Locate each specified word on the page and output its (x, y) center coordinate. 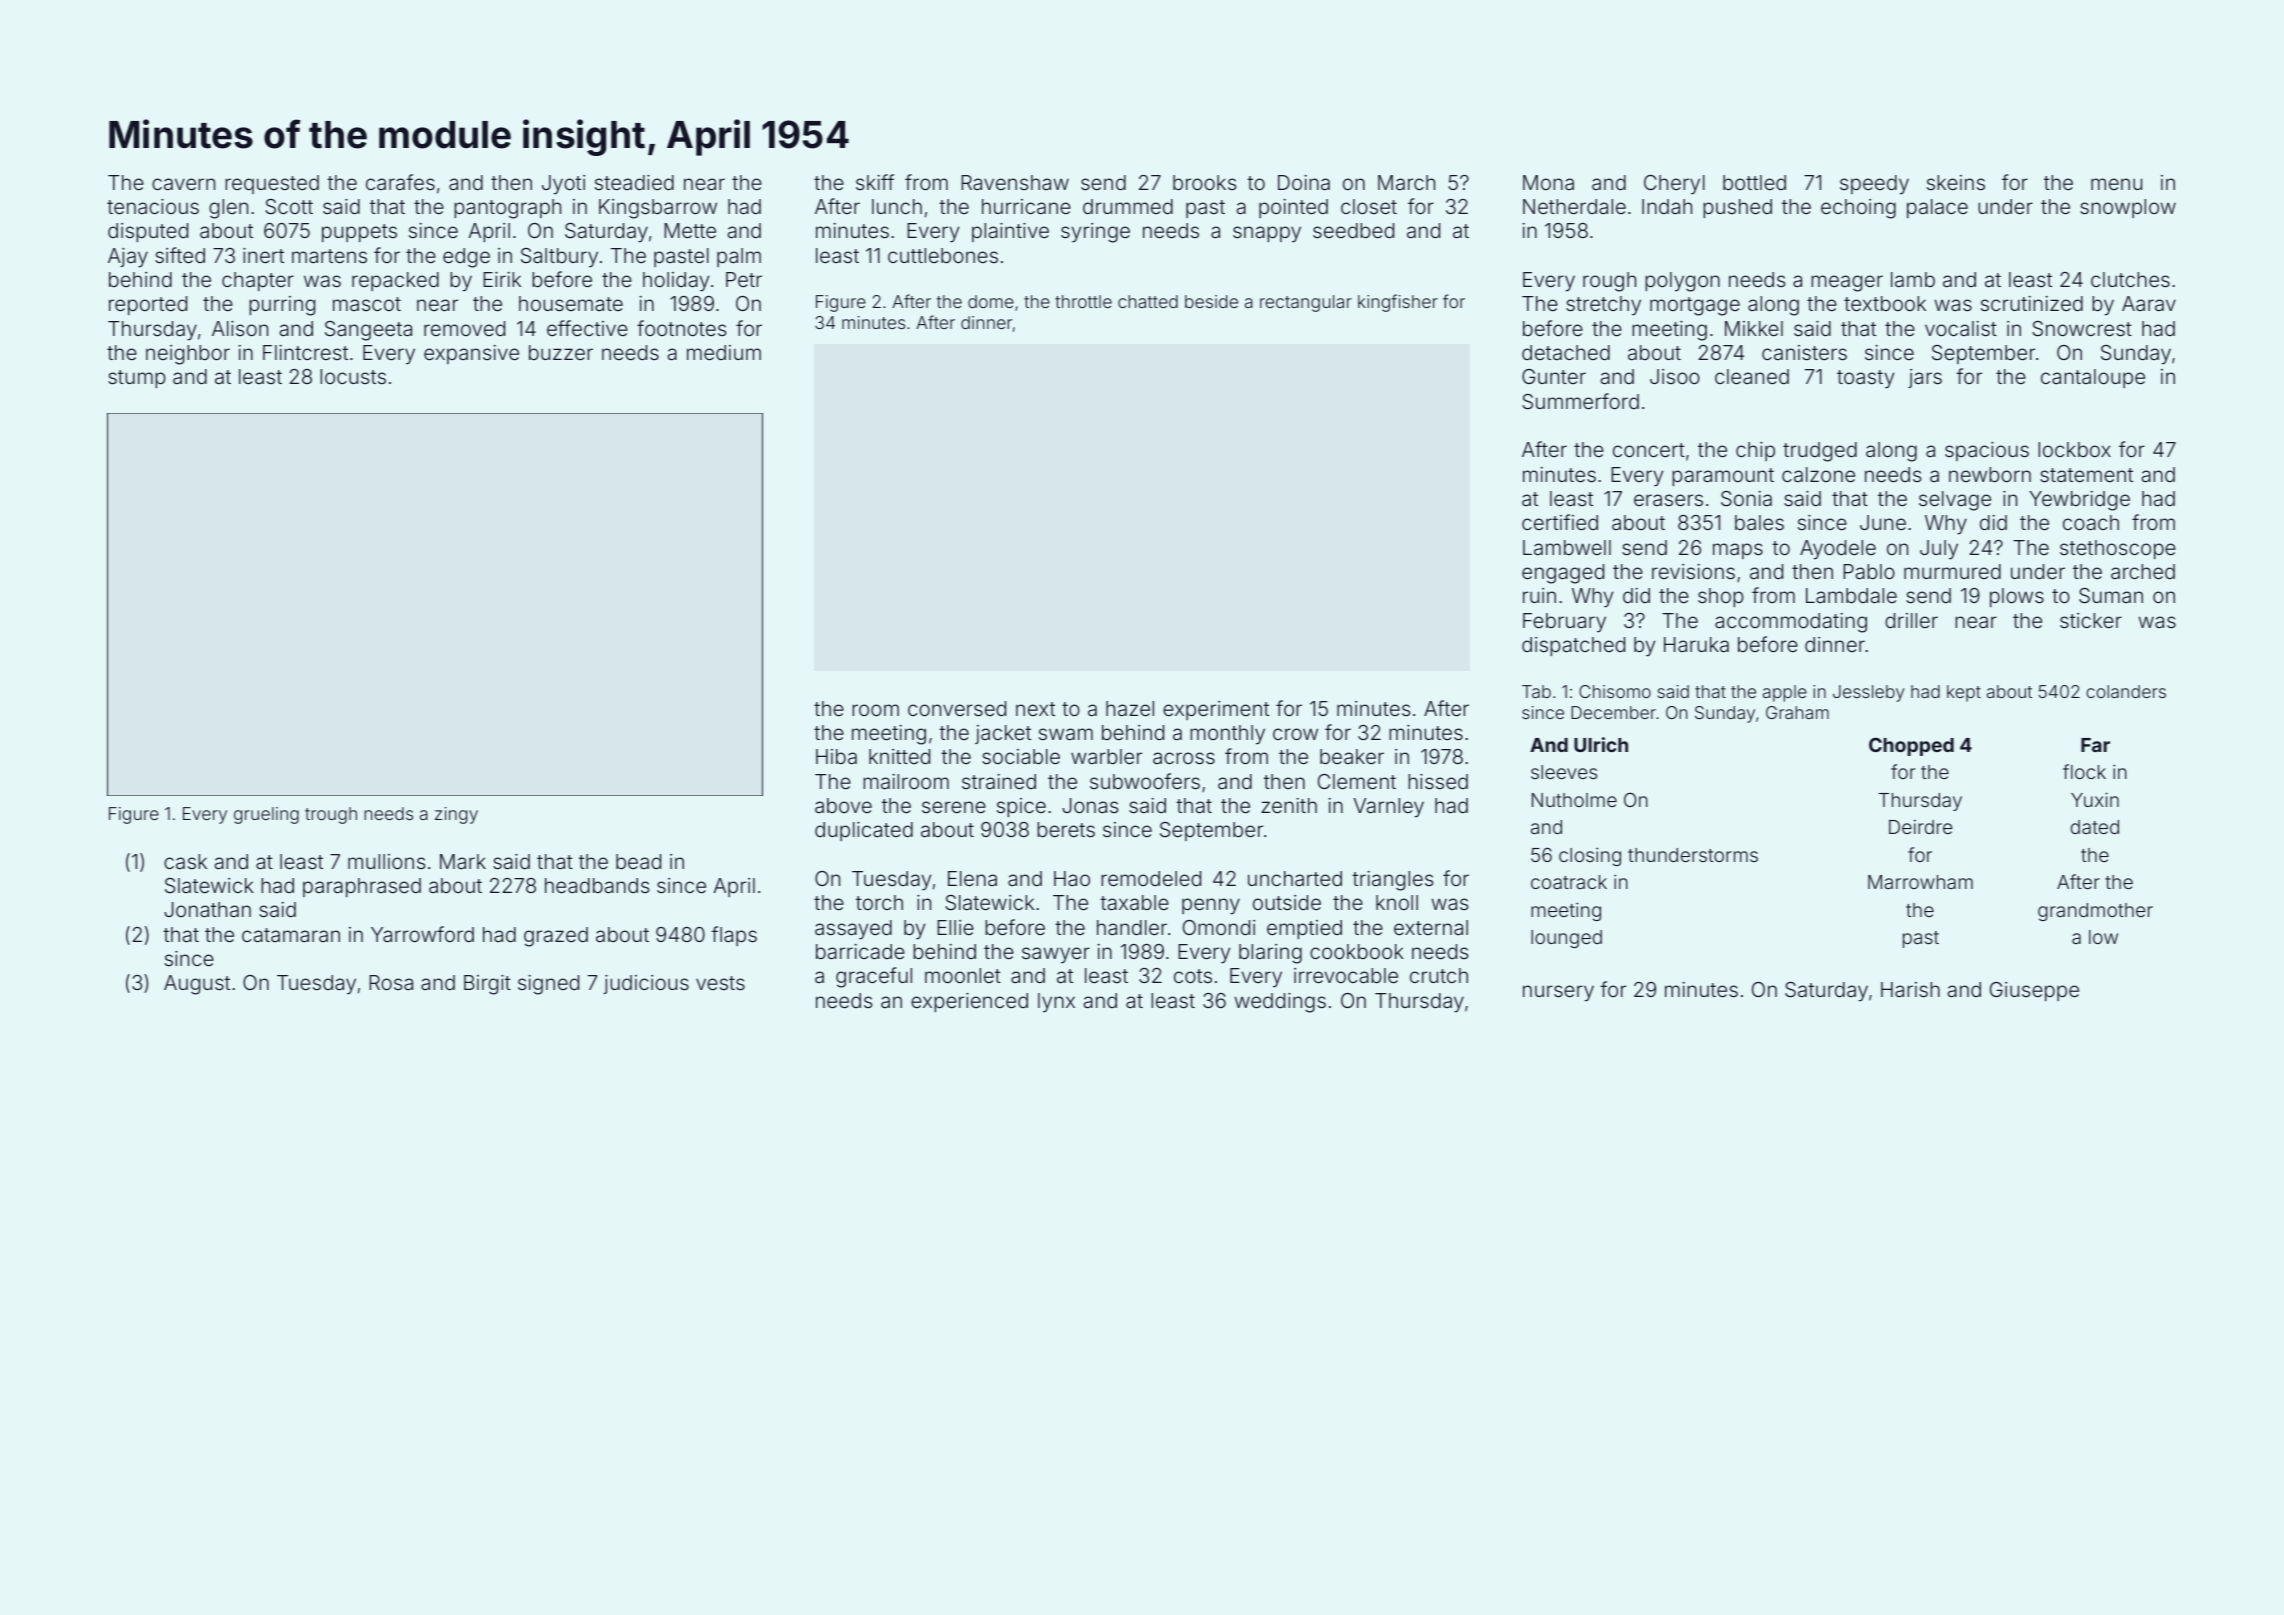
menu (2116, 184)
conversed (957, 708)
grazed (556, 937)
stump (137, 379)
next (1035, 709)
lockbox (2074, 449)
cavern (183, 184)
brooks (1204, 182)
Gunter (1554, 376)
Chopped (1911, 746)
